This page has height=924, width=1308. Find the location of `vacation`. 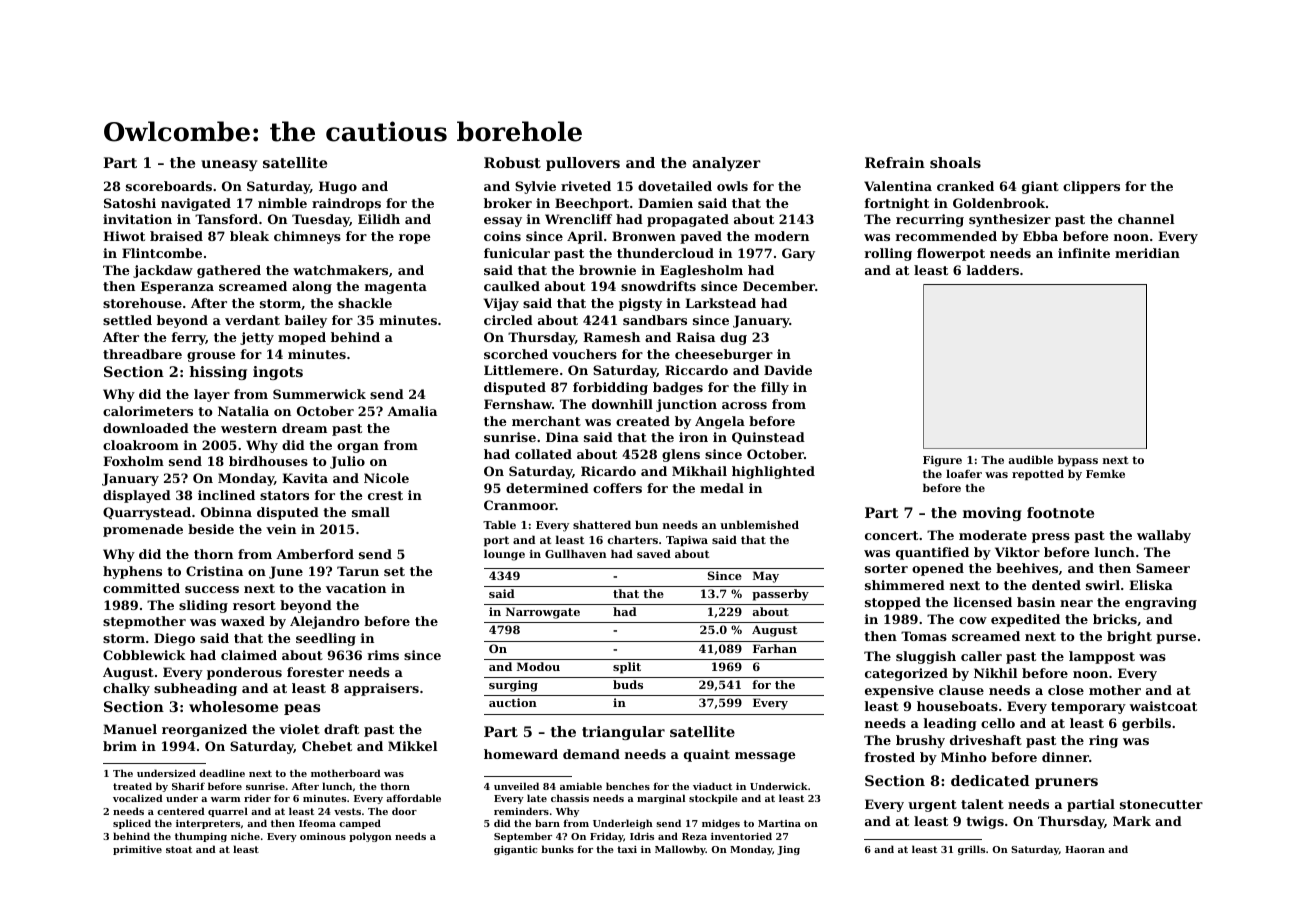

vacation is located at coordinates (356, 588).
